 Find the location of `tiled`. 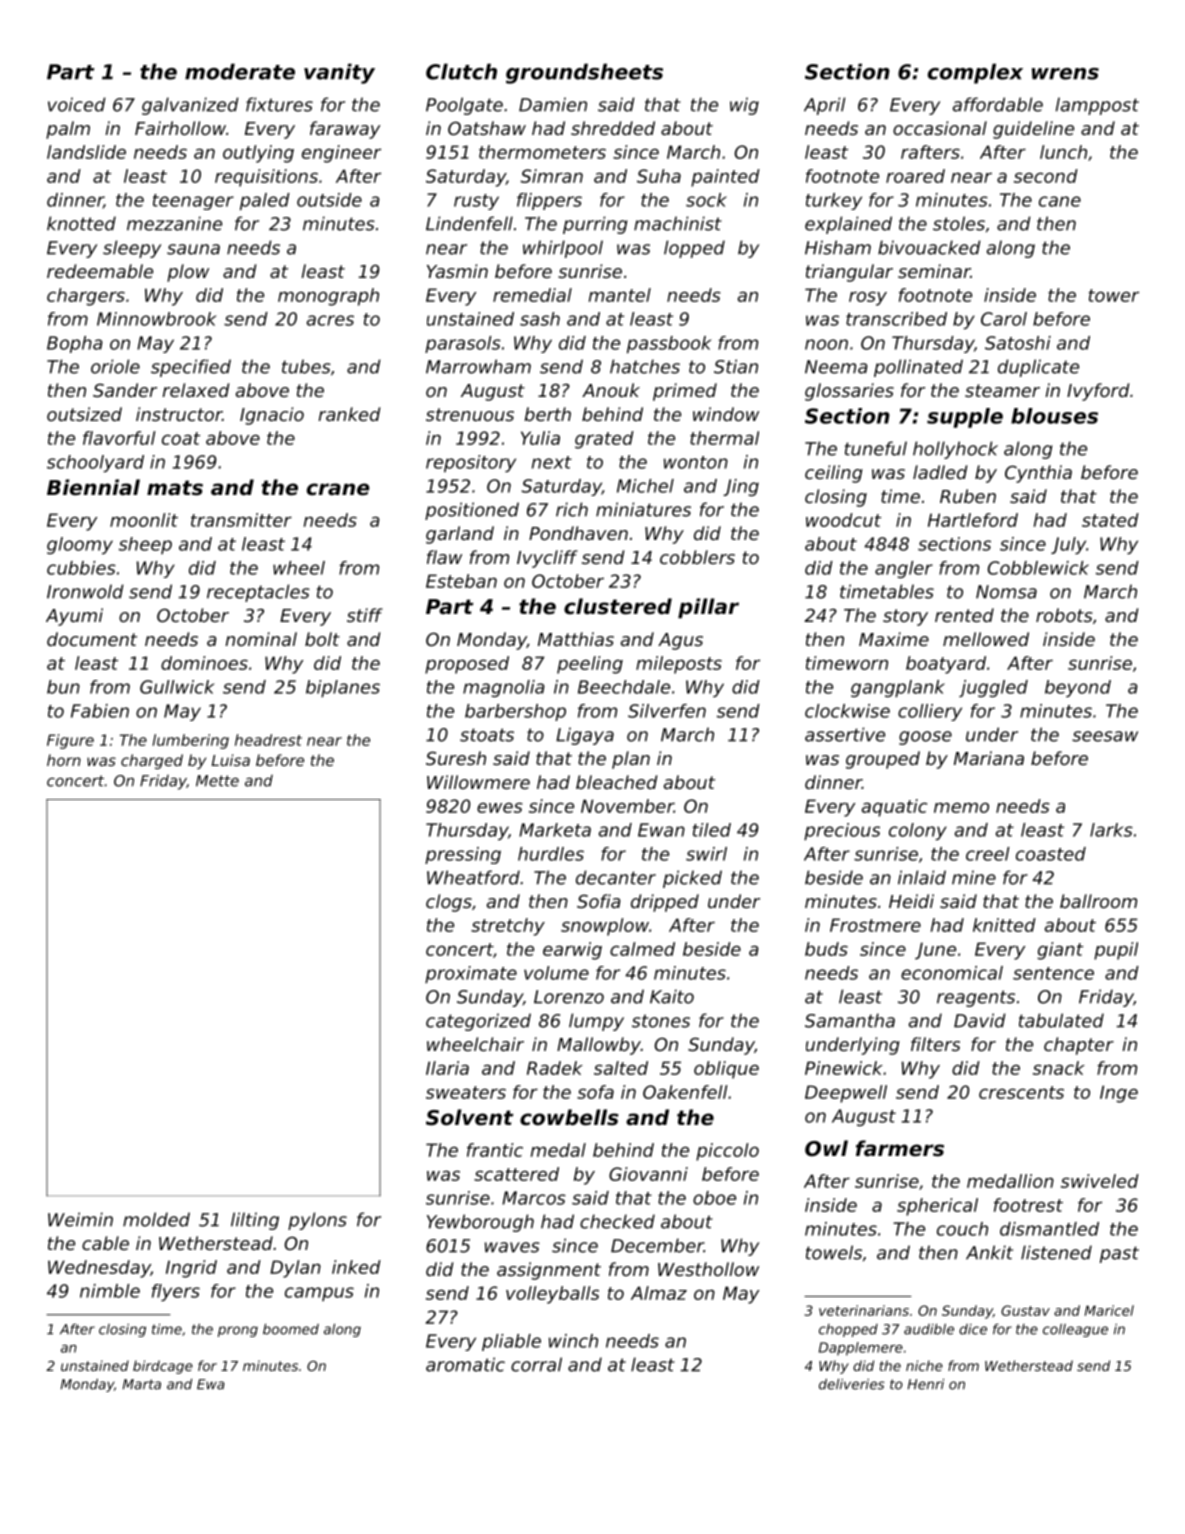

tiled is located at coordinates (712, 830).
